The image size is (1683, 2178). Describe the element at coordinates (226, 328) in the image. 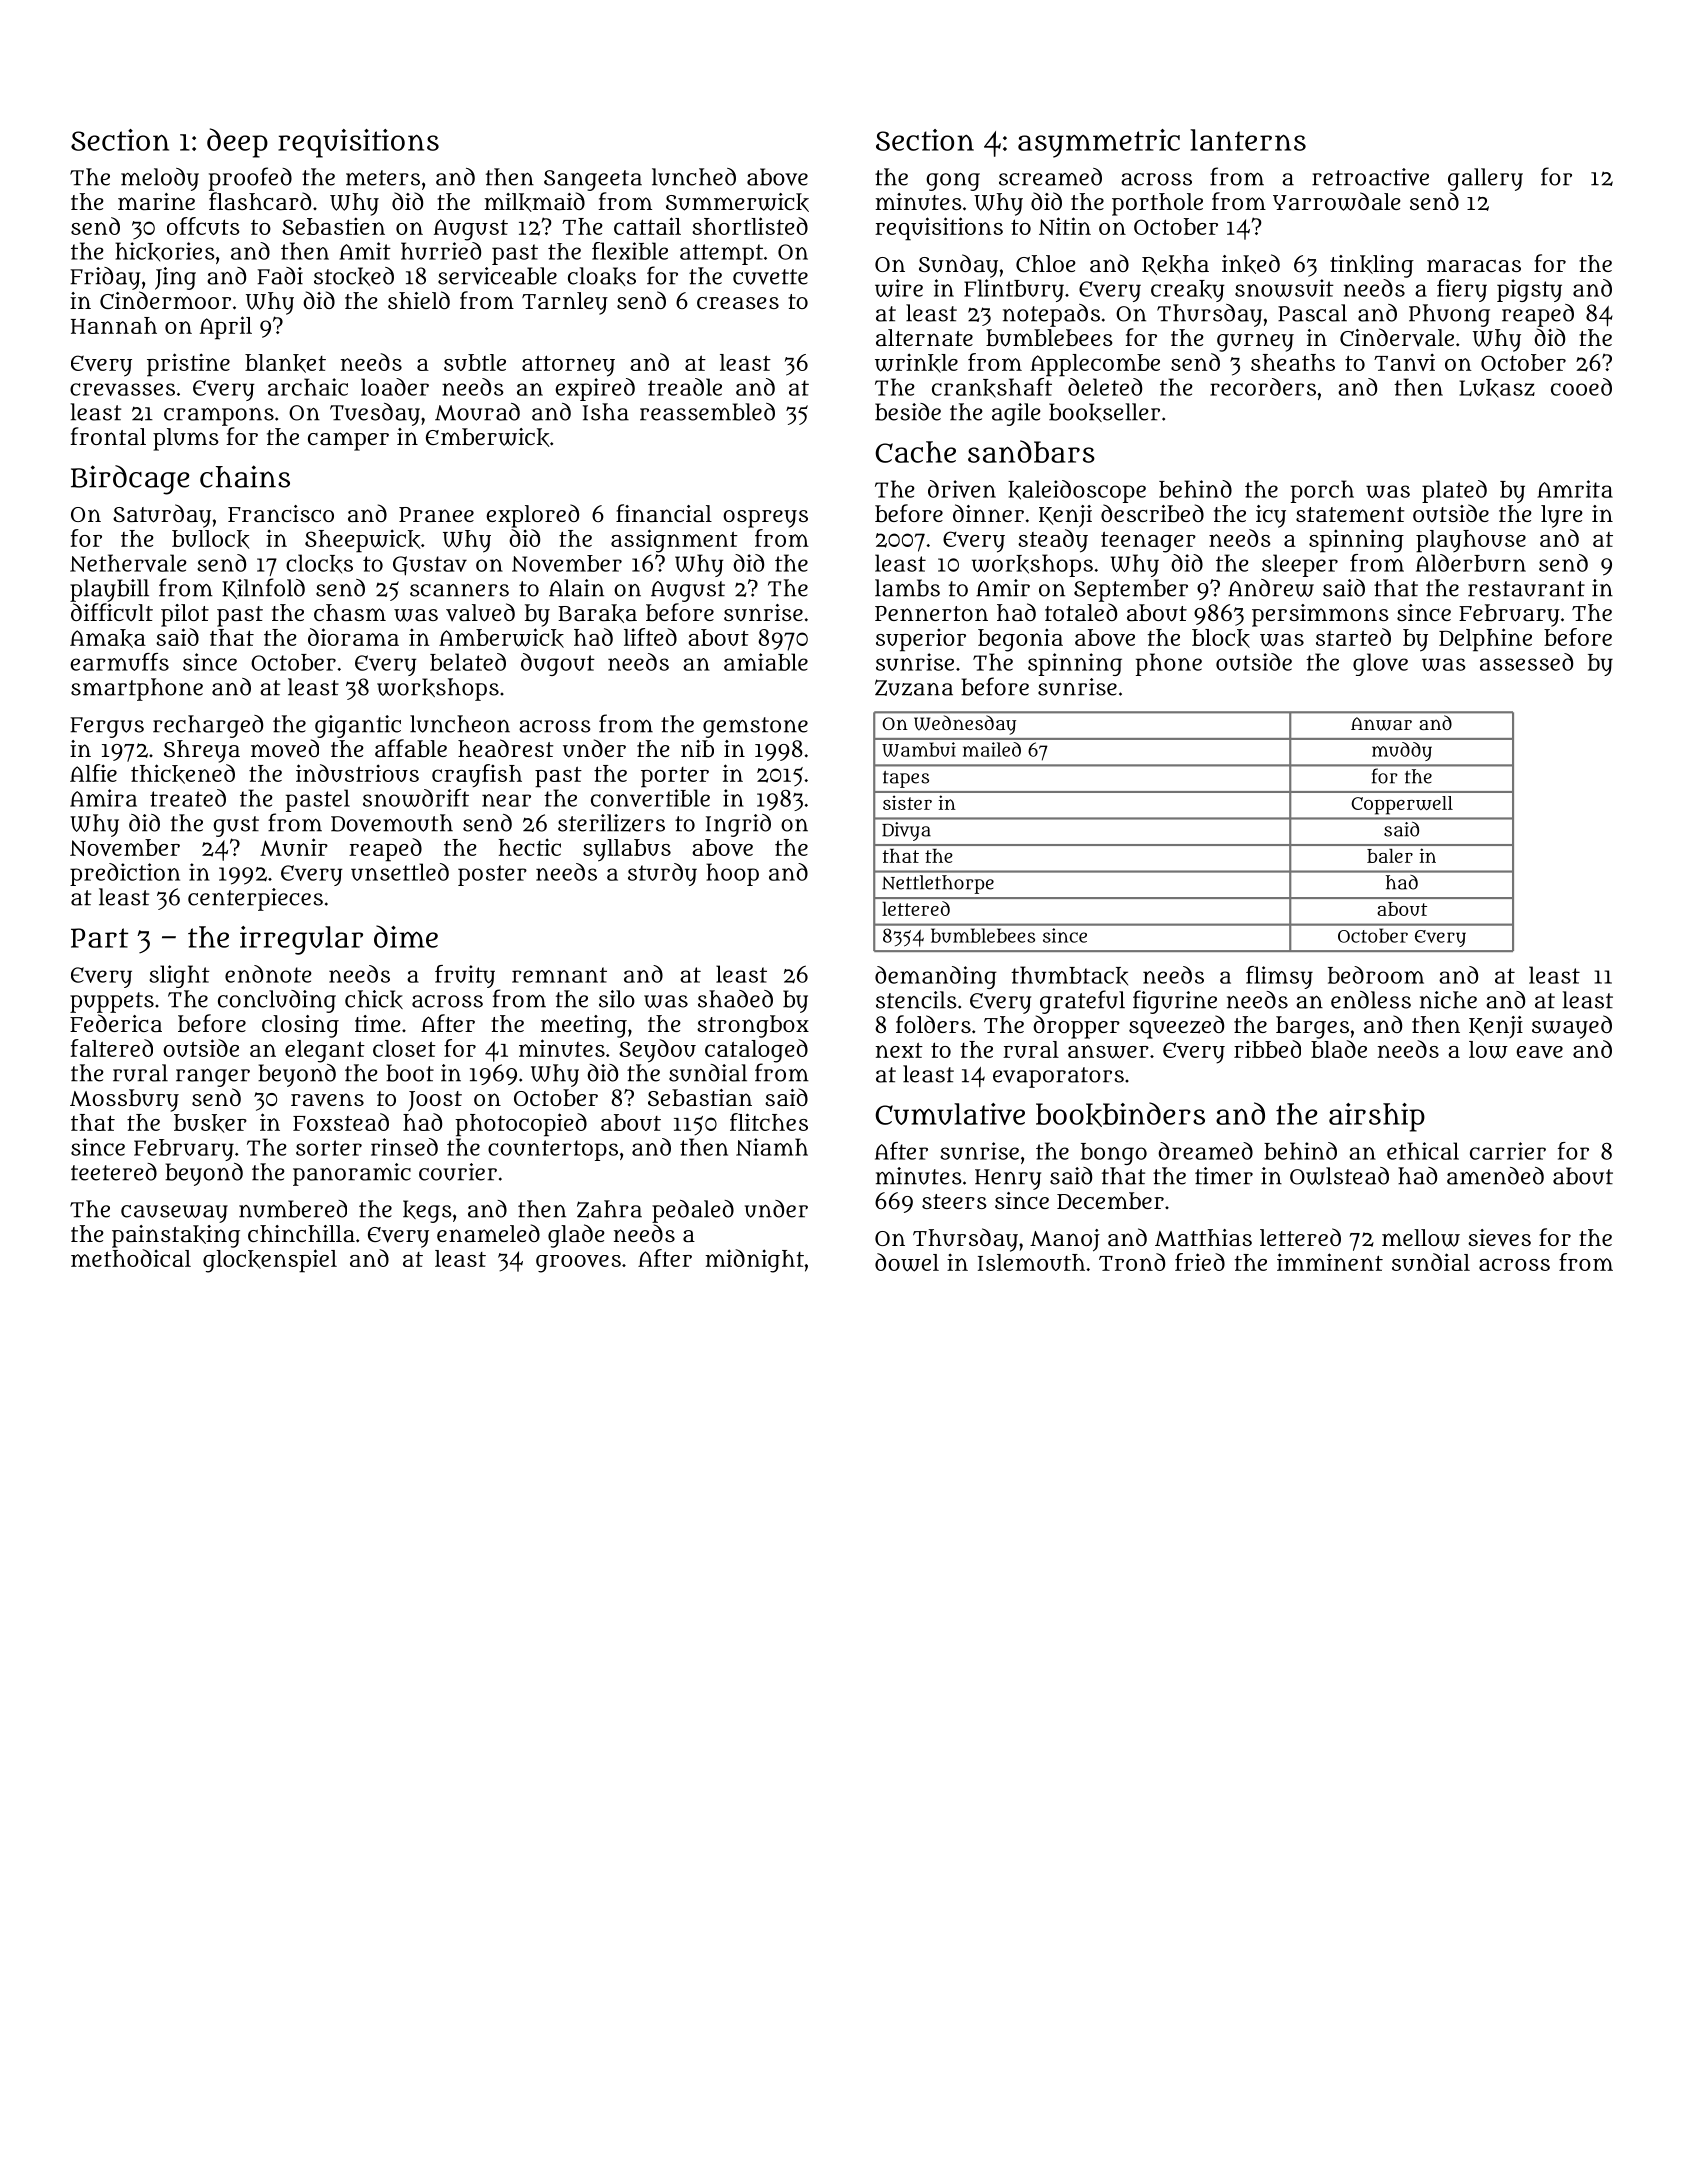

I see `April` at that location.
